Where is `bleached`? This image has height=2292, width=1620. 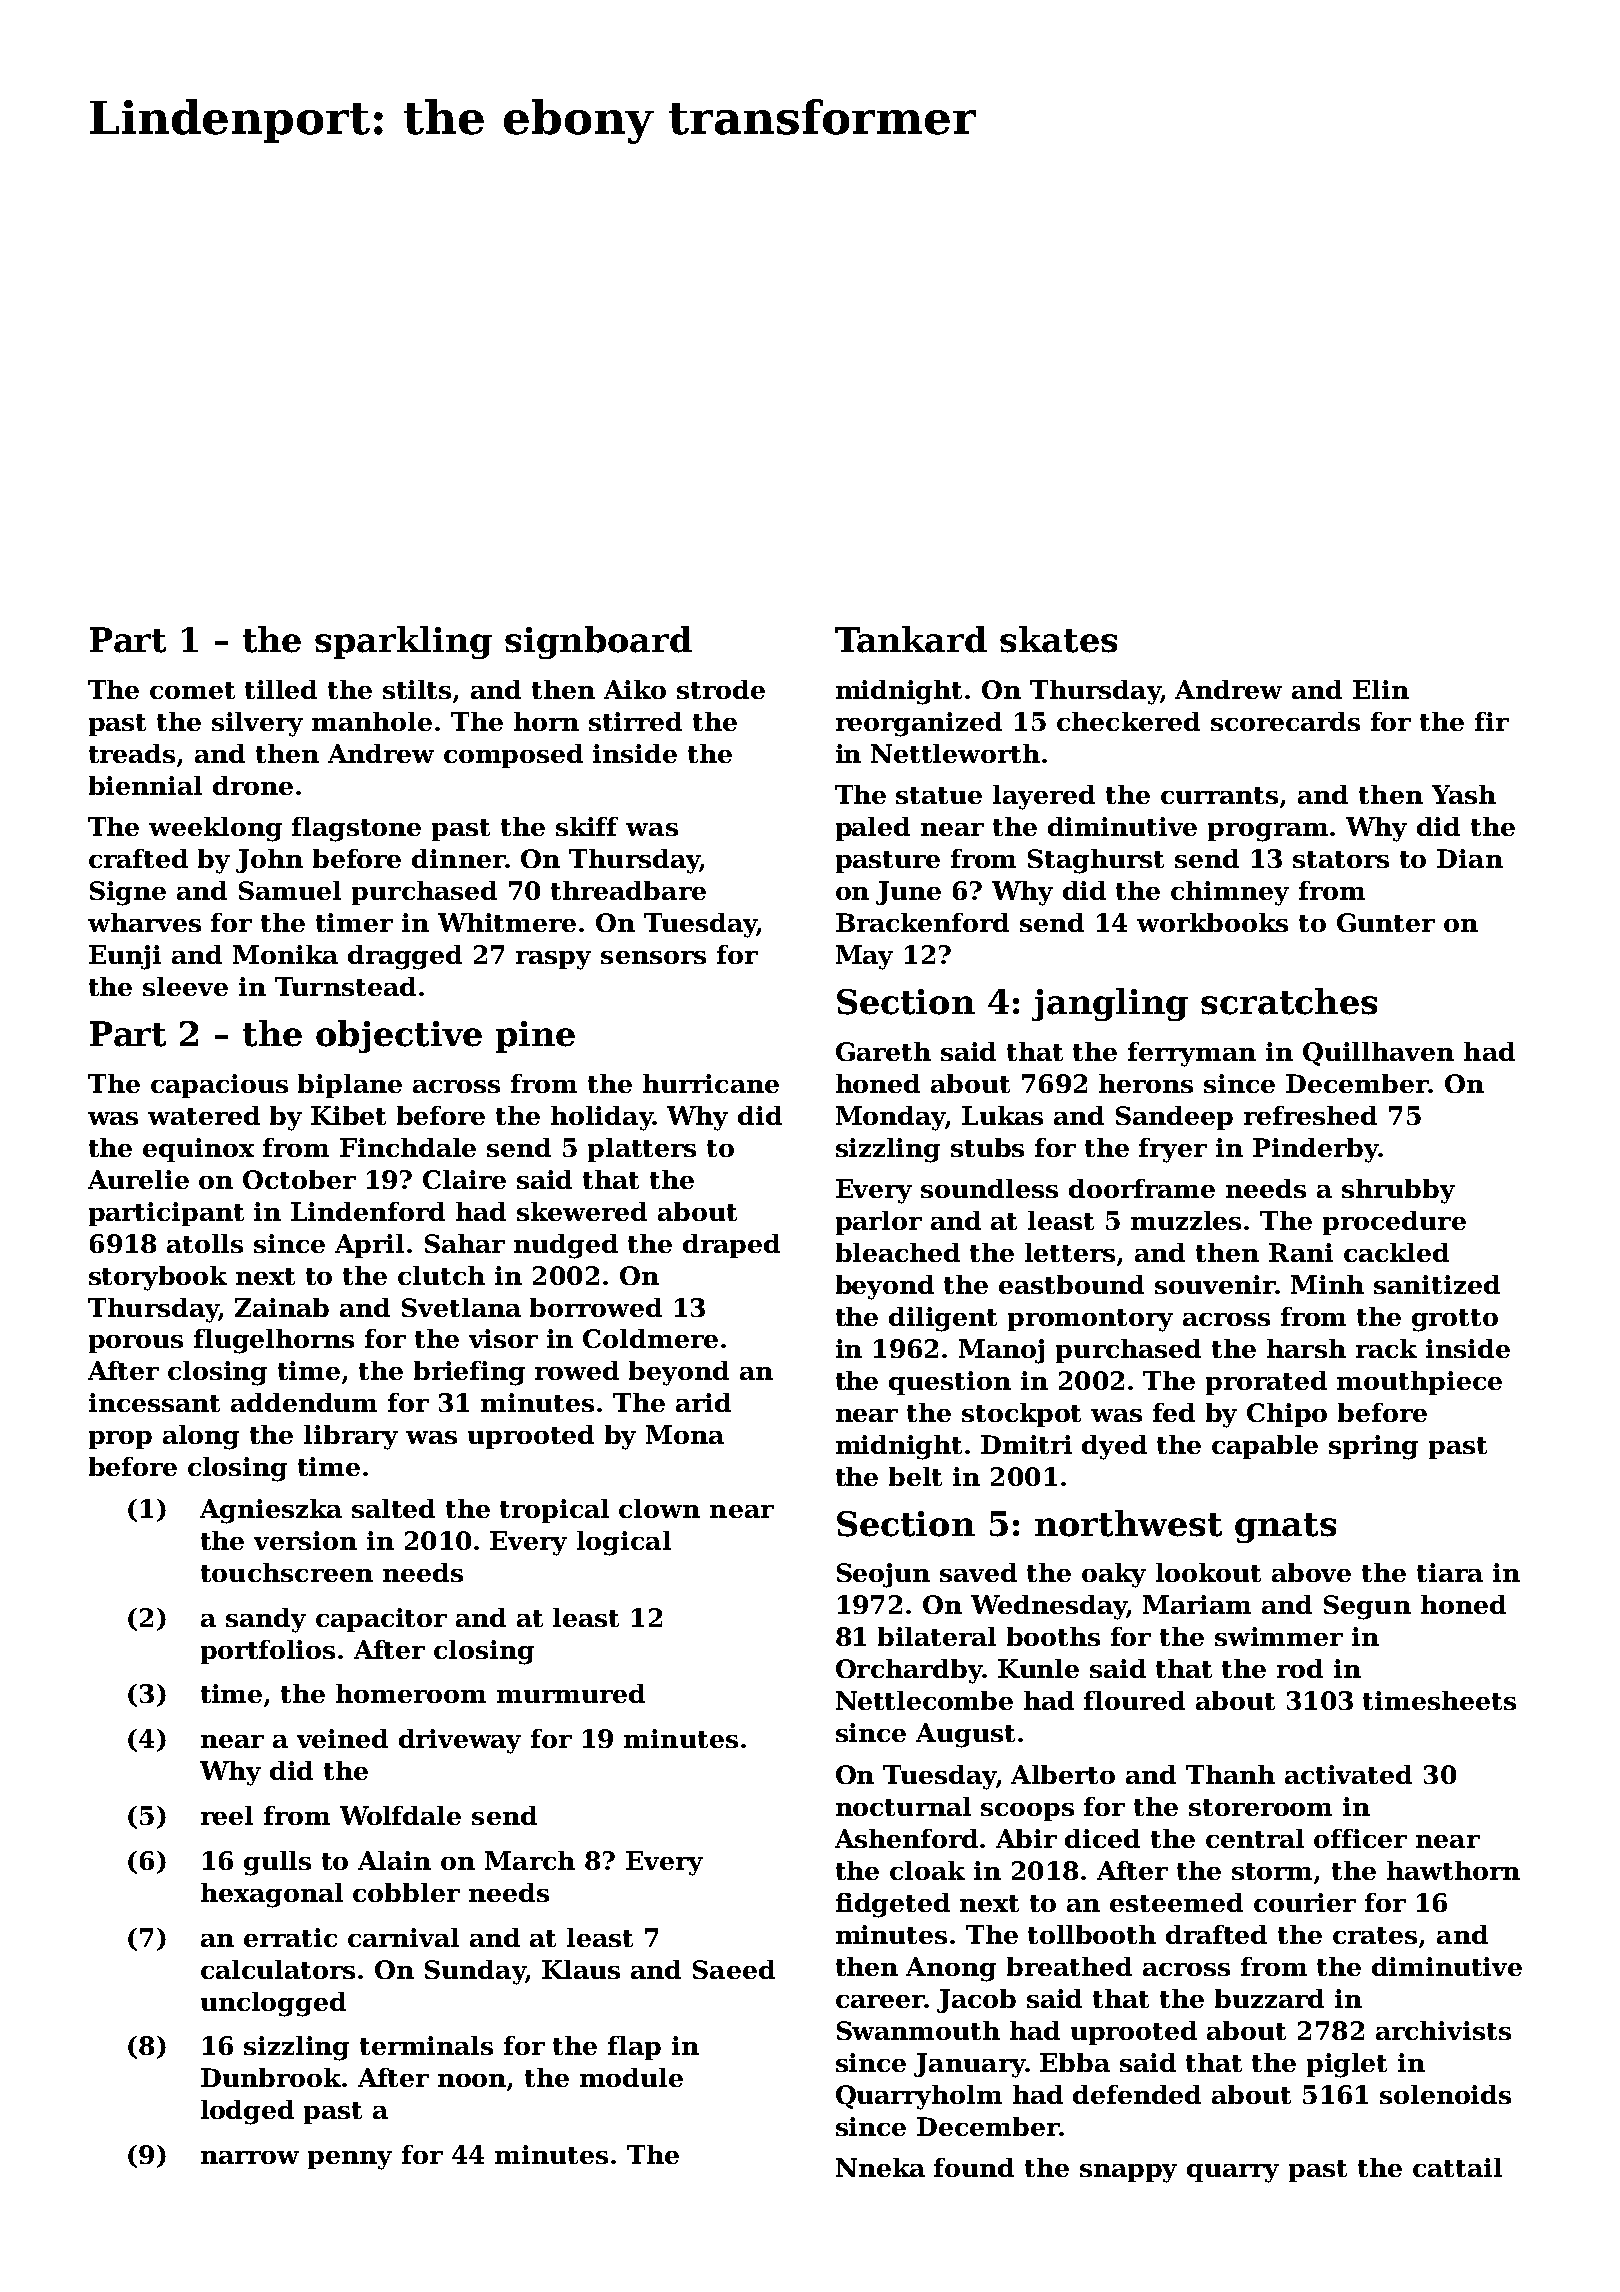 bleached is located at coordinates (898, 1252).
